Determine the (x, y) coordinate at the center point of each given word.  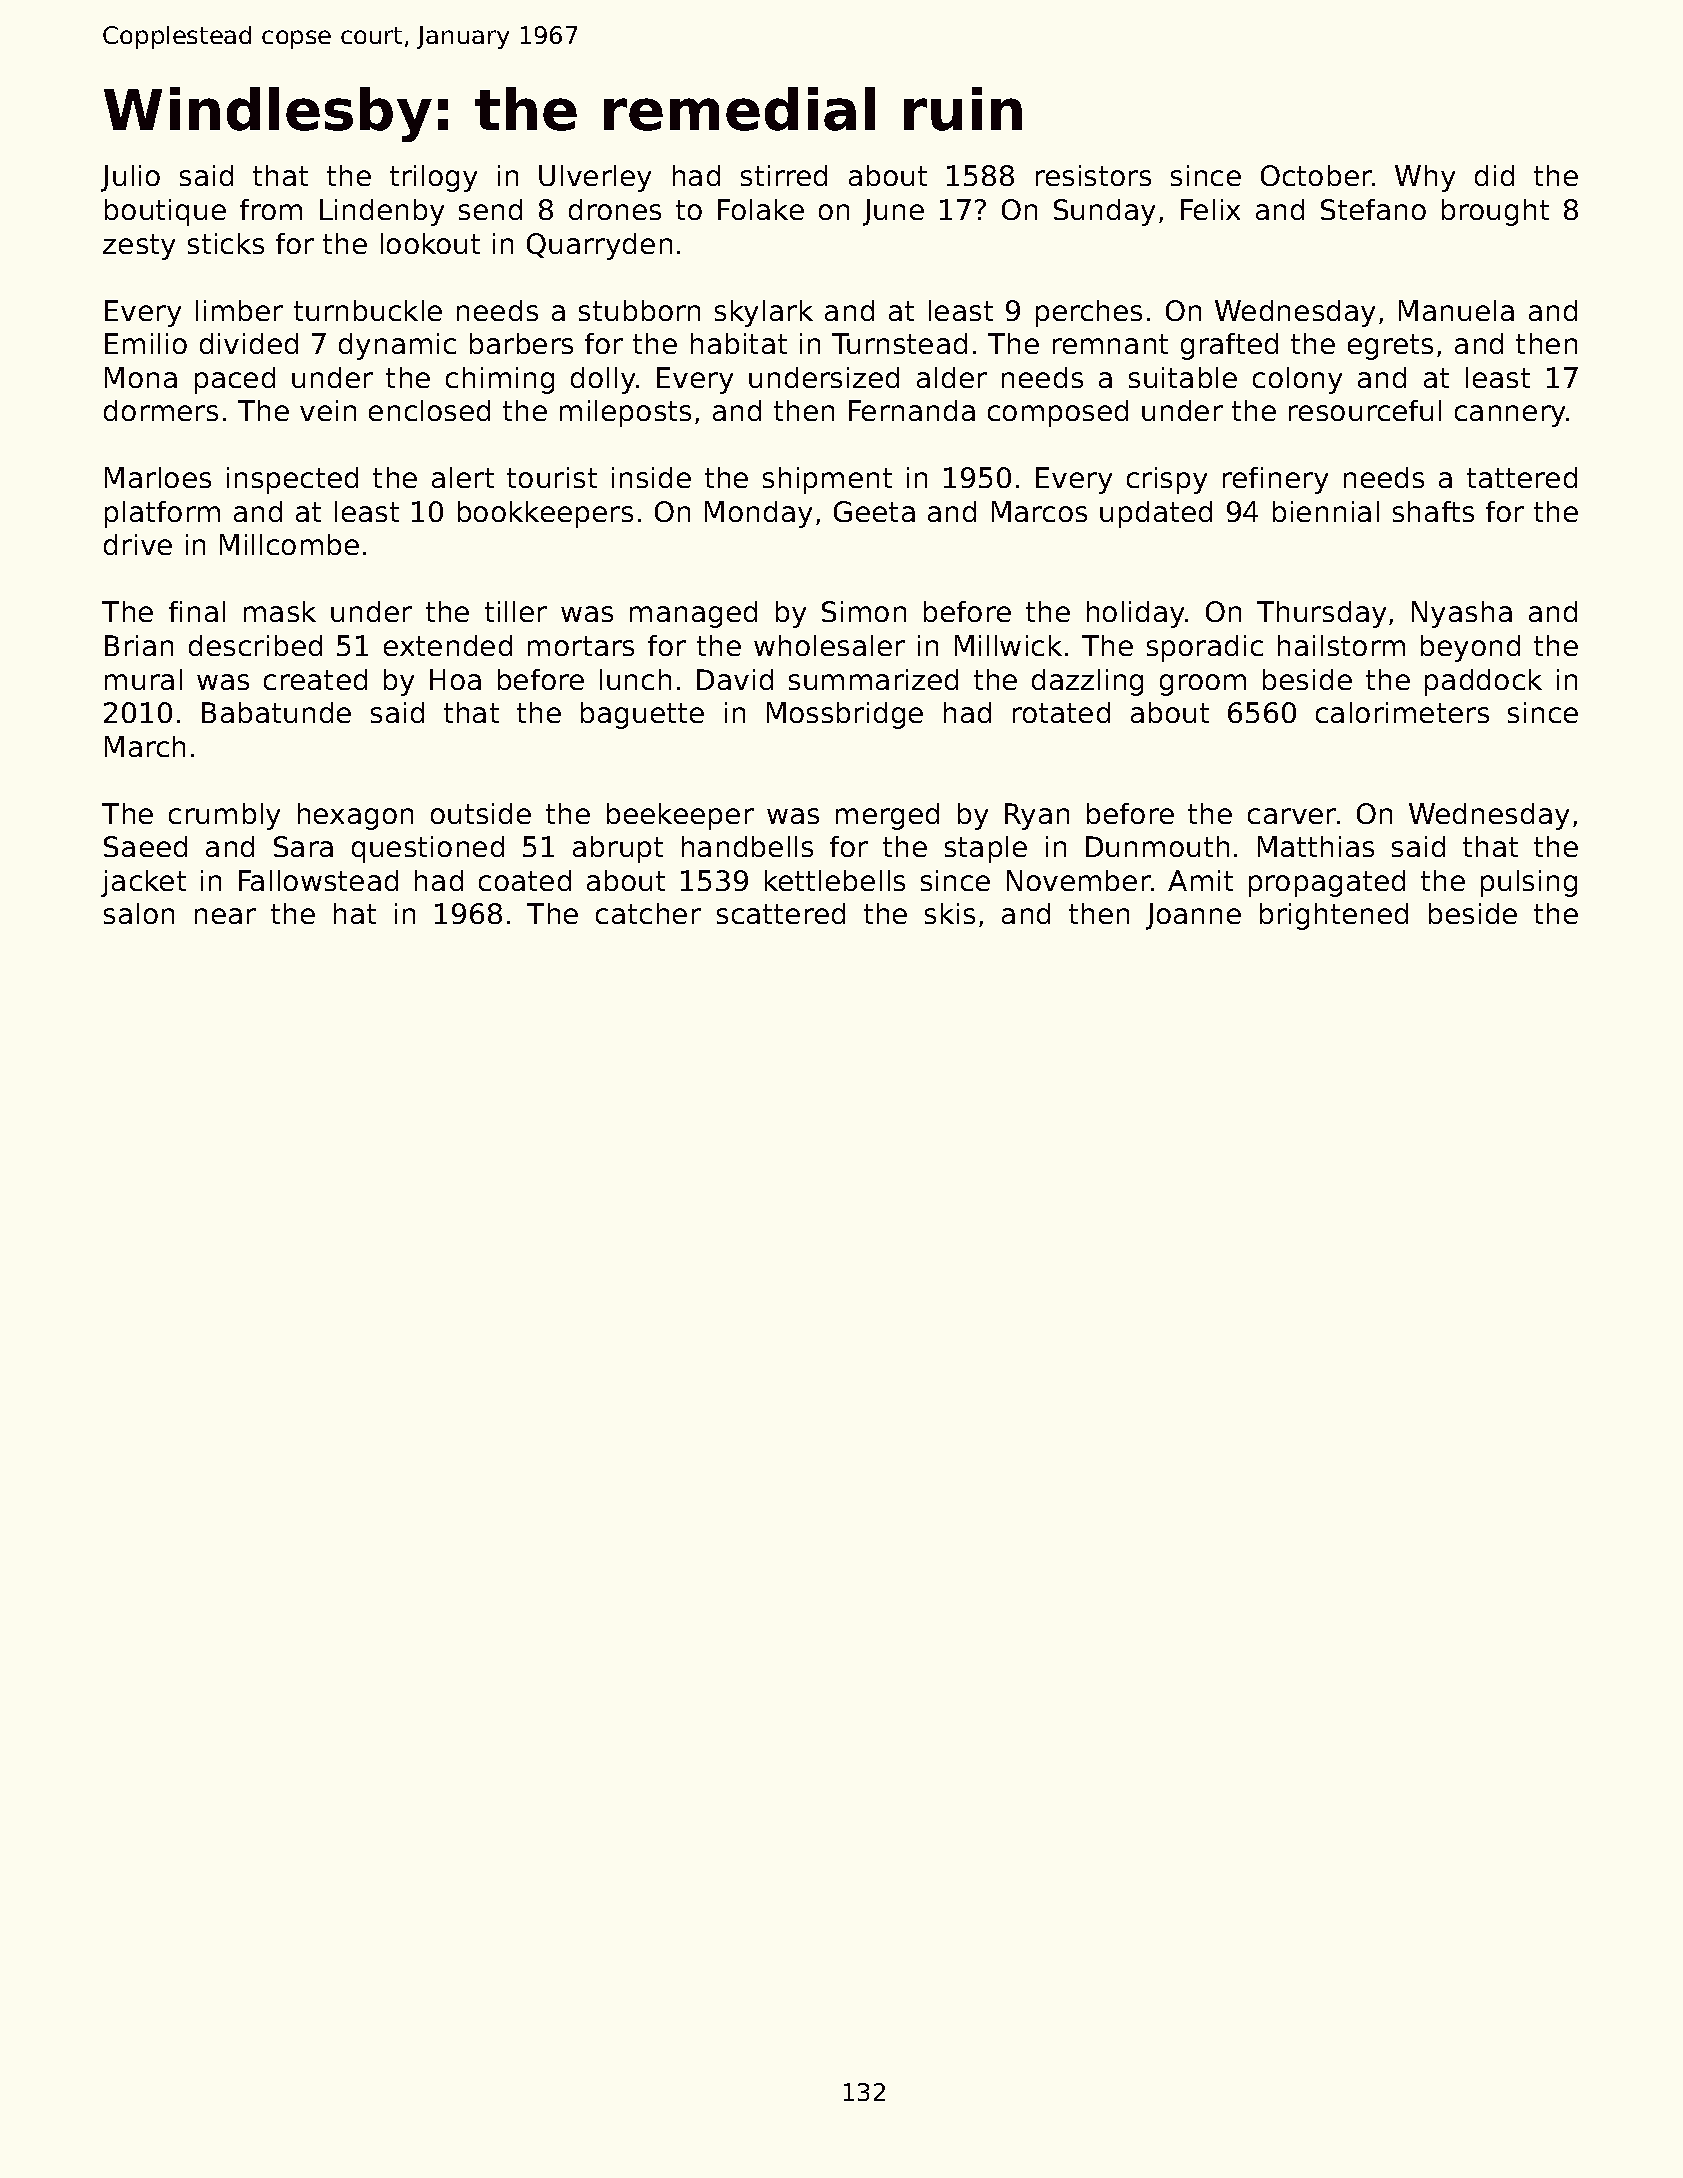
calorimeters (1402, 712)
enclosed (429, 410)
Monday (758, 514)
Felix (1210, 209)
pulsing (1529, 883)
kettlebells (835, 880)
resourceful (1365, 410)
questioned (428, 849)
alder (952, 377)
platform (162, 514)
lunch (635, 679)
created (315, 679)
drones (615, 209)
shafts (1433, 511)
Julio (130, 178)
